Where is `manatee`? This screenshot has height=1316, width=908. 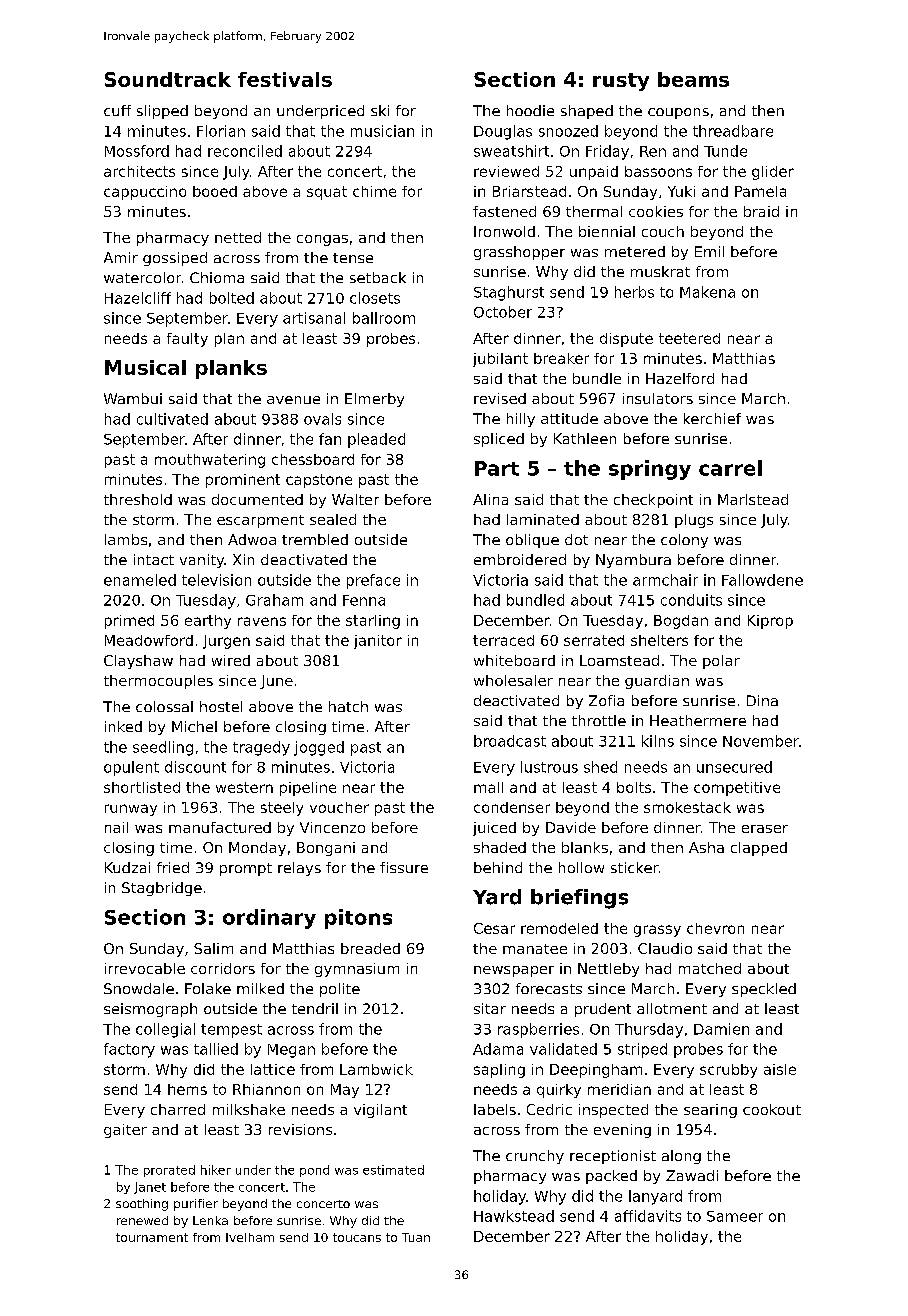
manatee is located at coordinates (535, 949).
